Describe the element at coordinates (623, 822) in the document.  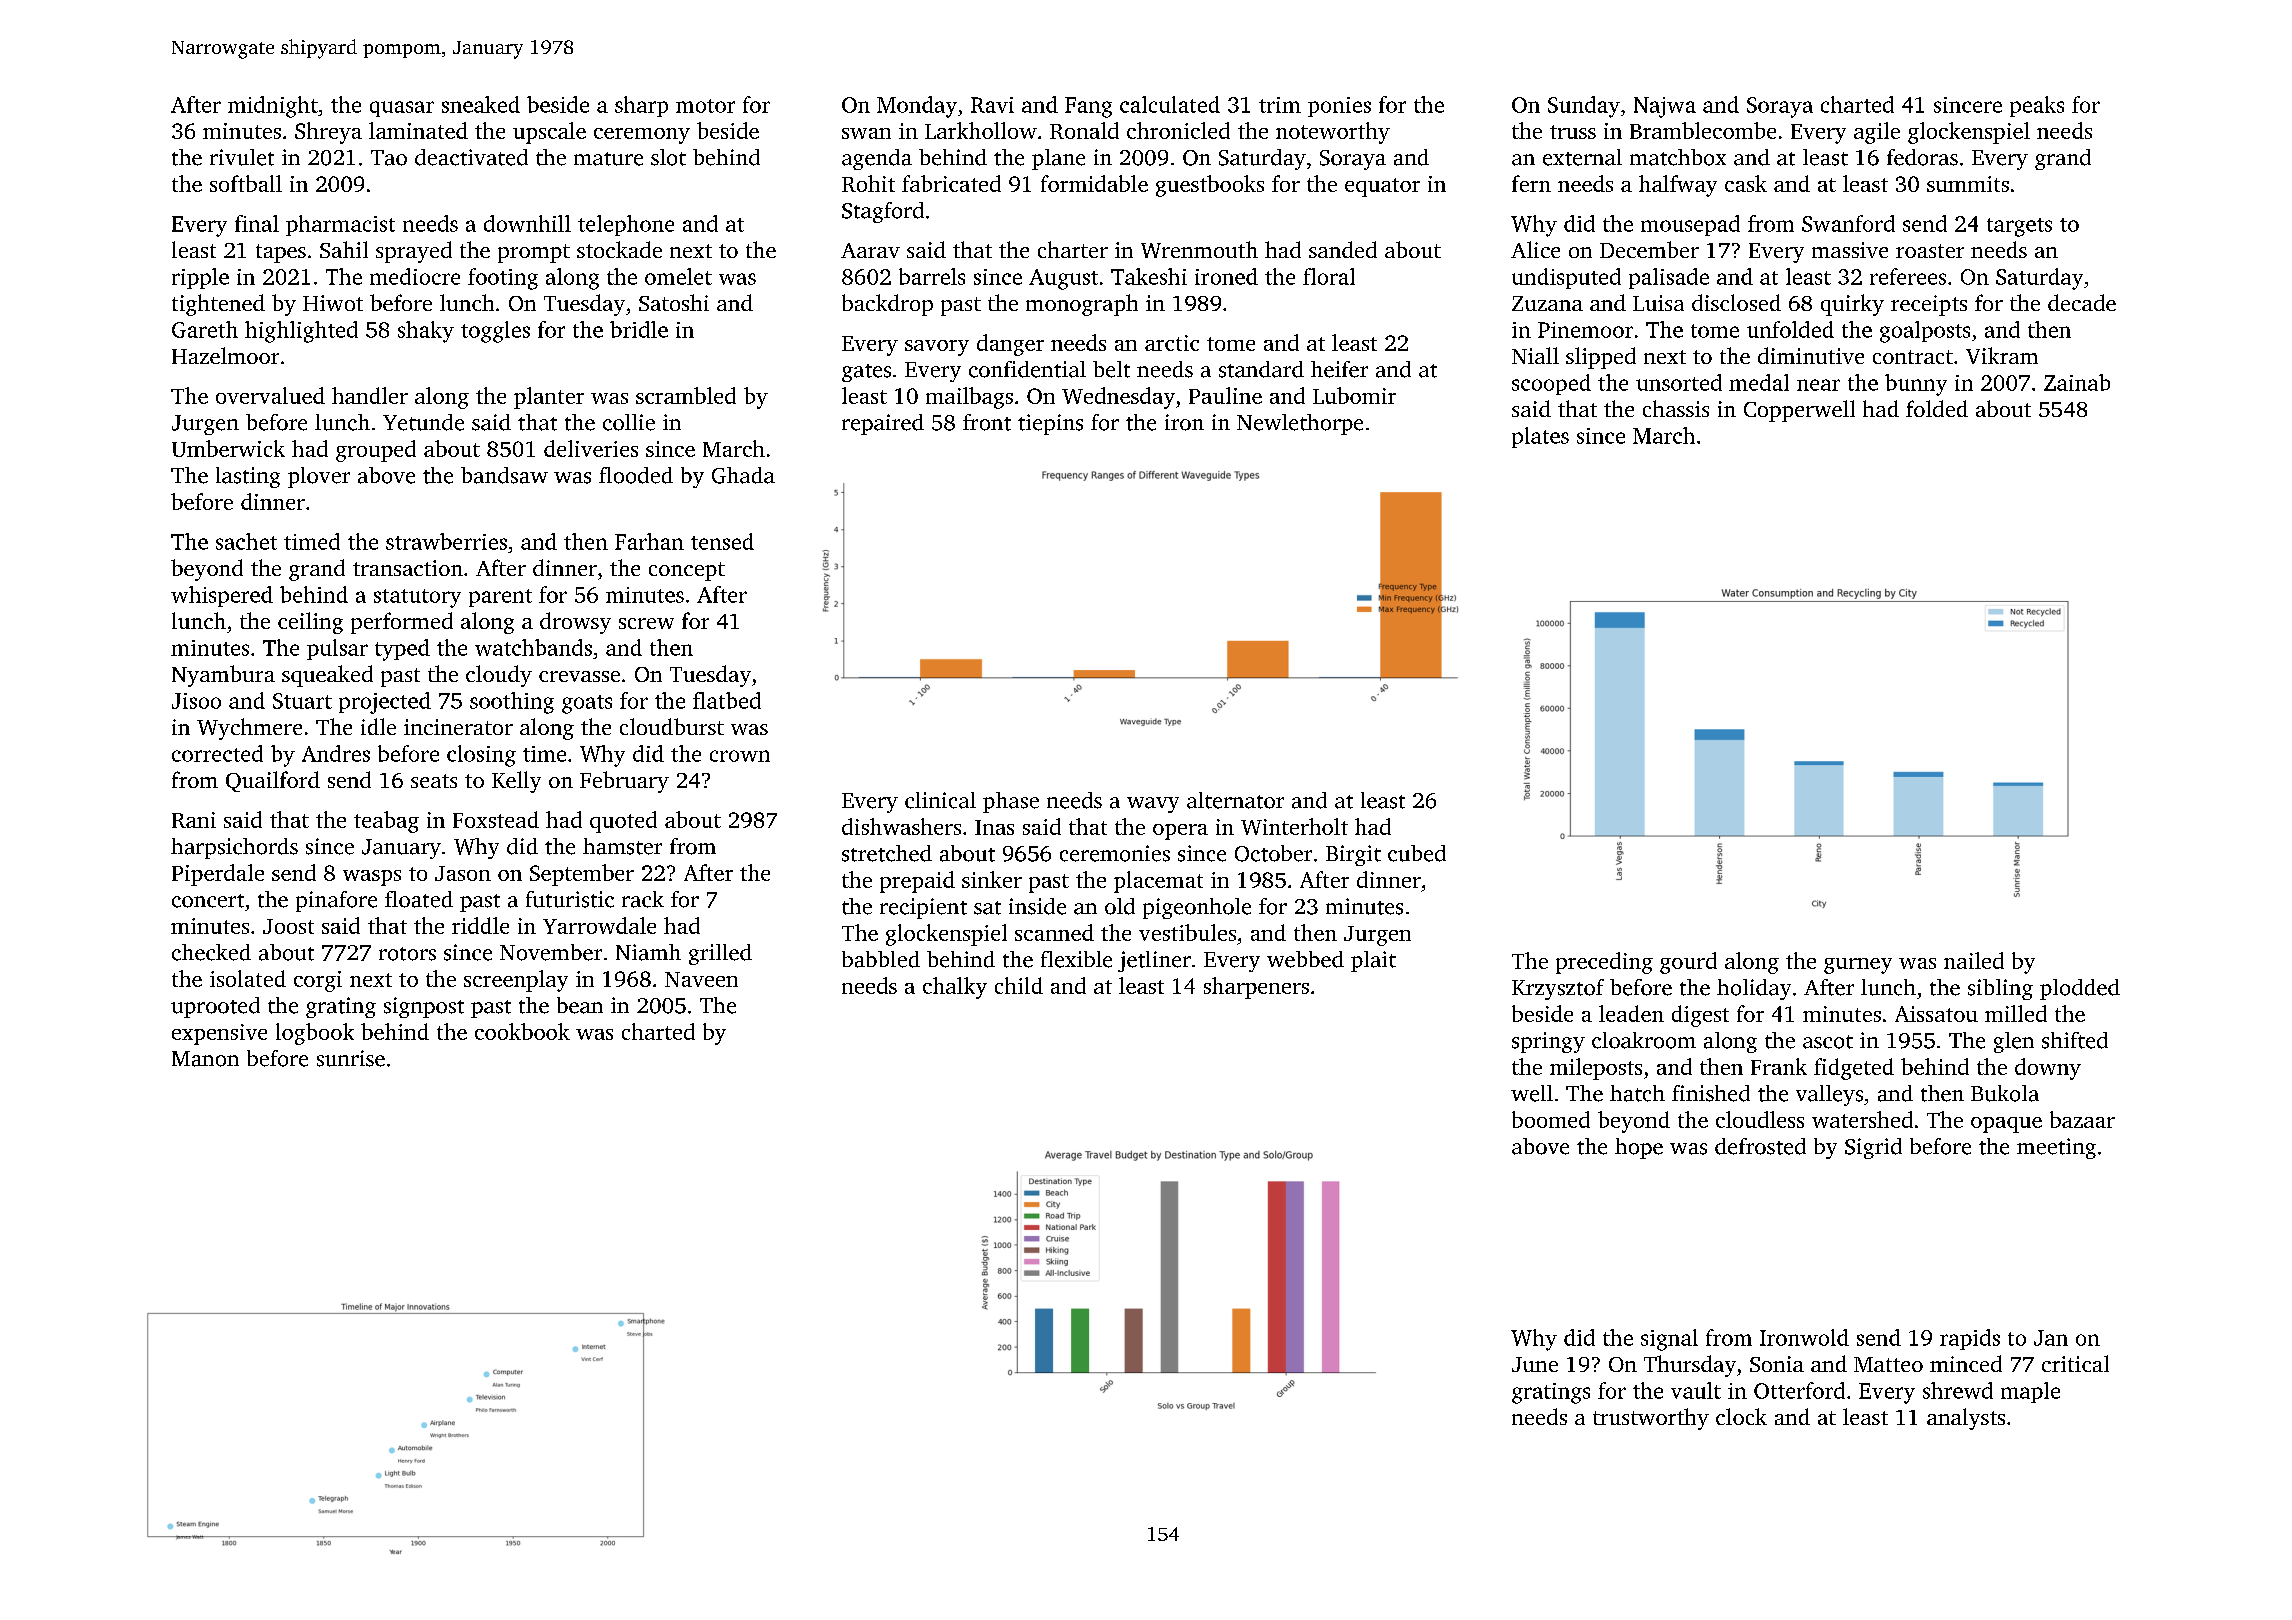
I see `quoted` at that location.
